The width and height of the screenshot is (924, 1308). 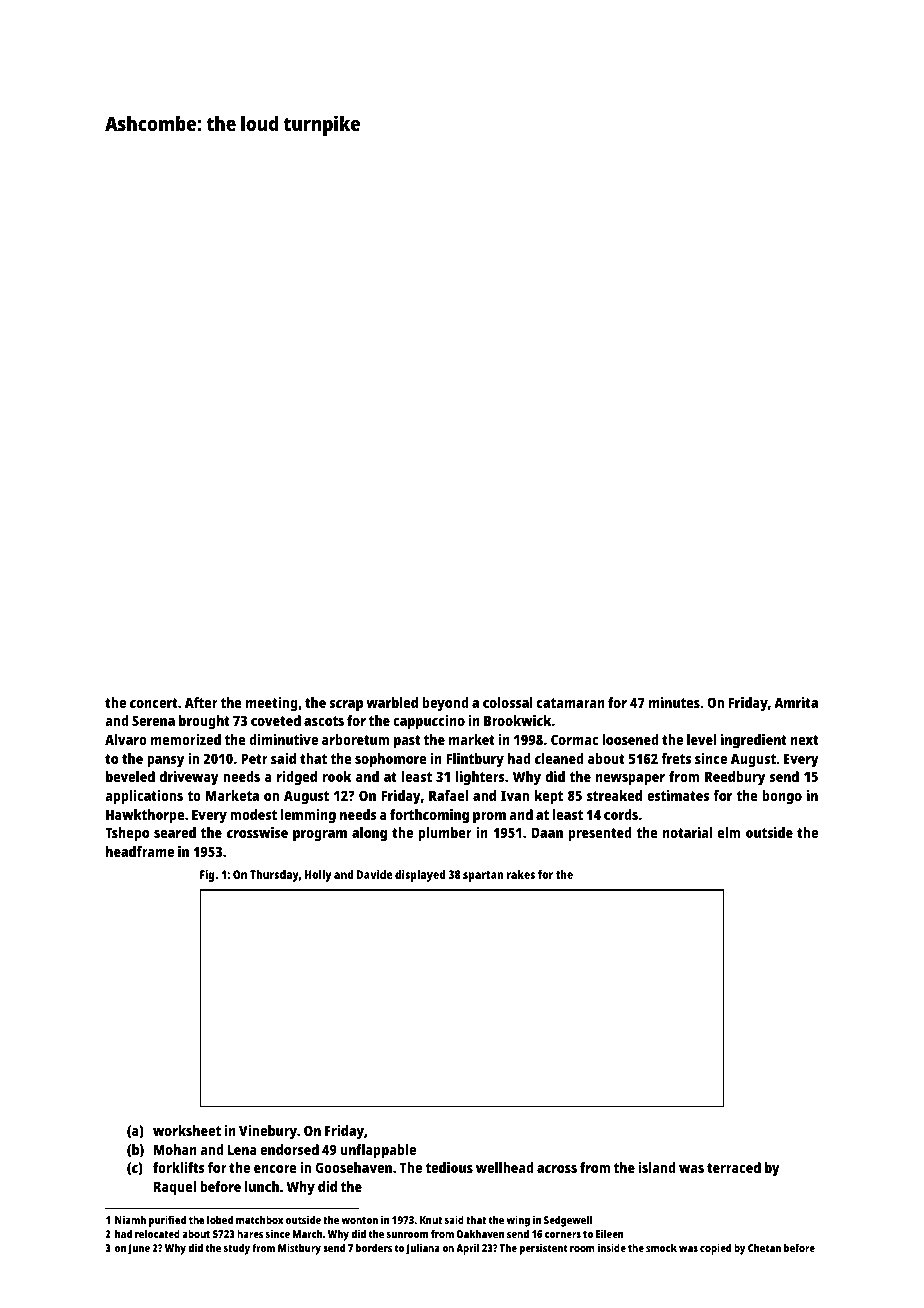 What do you see at coordinates (130, 1219) in the screenshot?
I see `Niamh` at bounding box center [130, 1219].
